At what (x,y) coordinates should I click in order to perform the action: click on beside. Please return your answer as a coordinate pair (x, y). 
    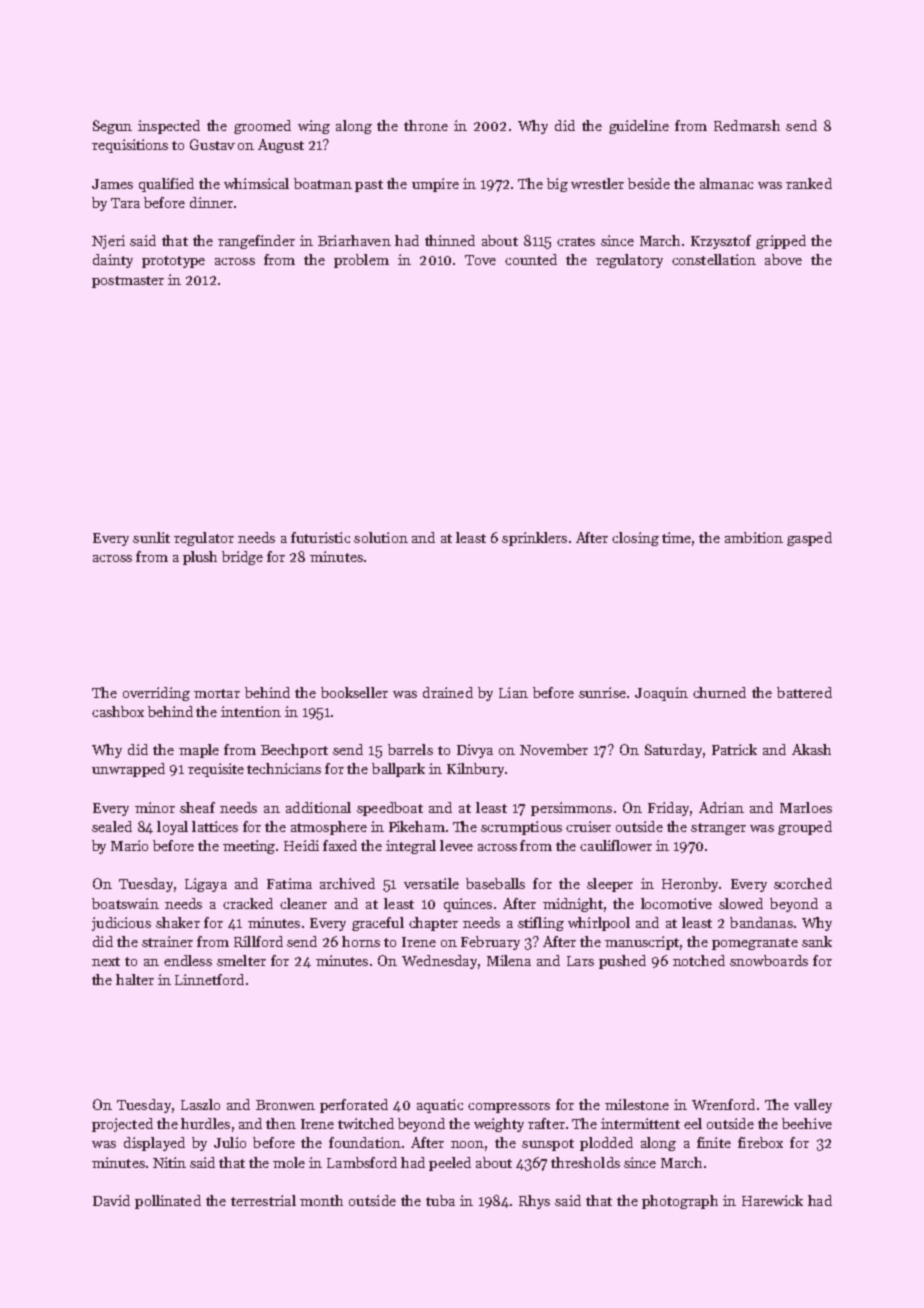
    Looking at the image, I should click on (649, 183).
